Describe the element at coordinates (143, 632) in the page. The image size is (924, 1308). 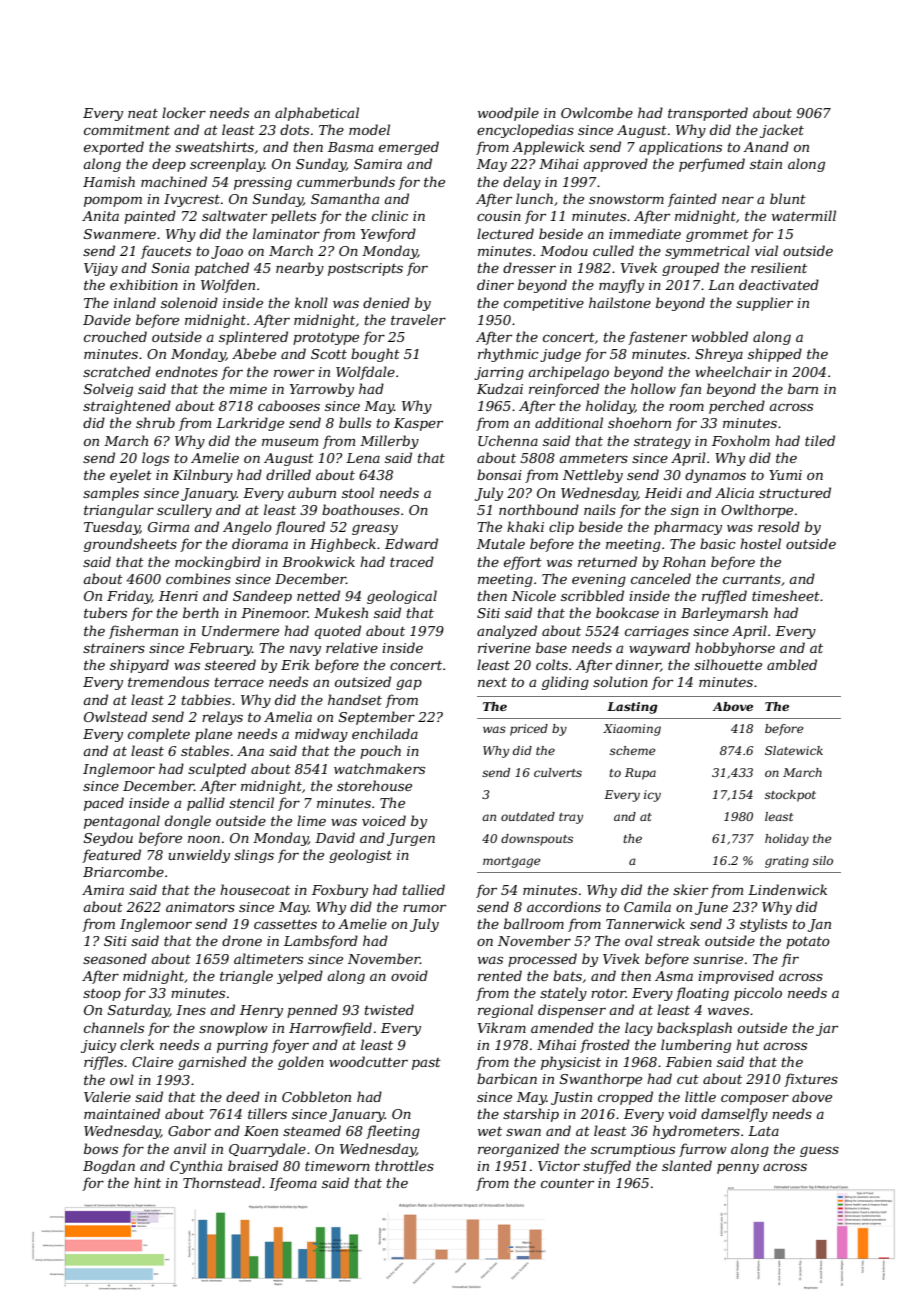
I see `fisherman` at that location.
